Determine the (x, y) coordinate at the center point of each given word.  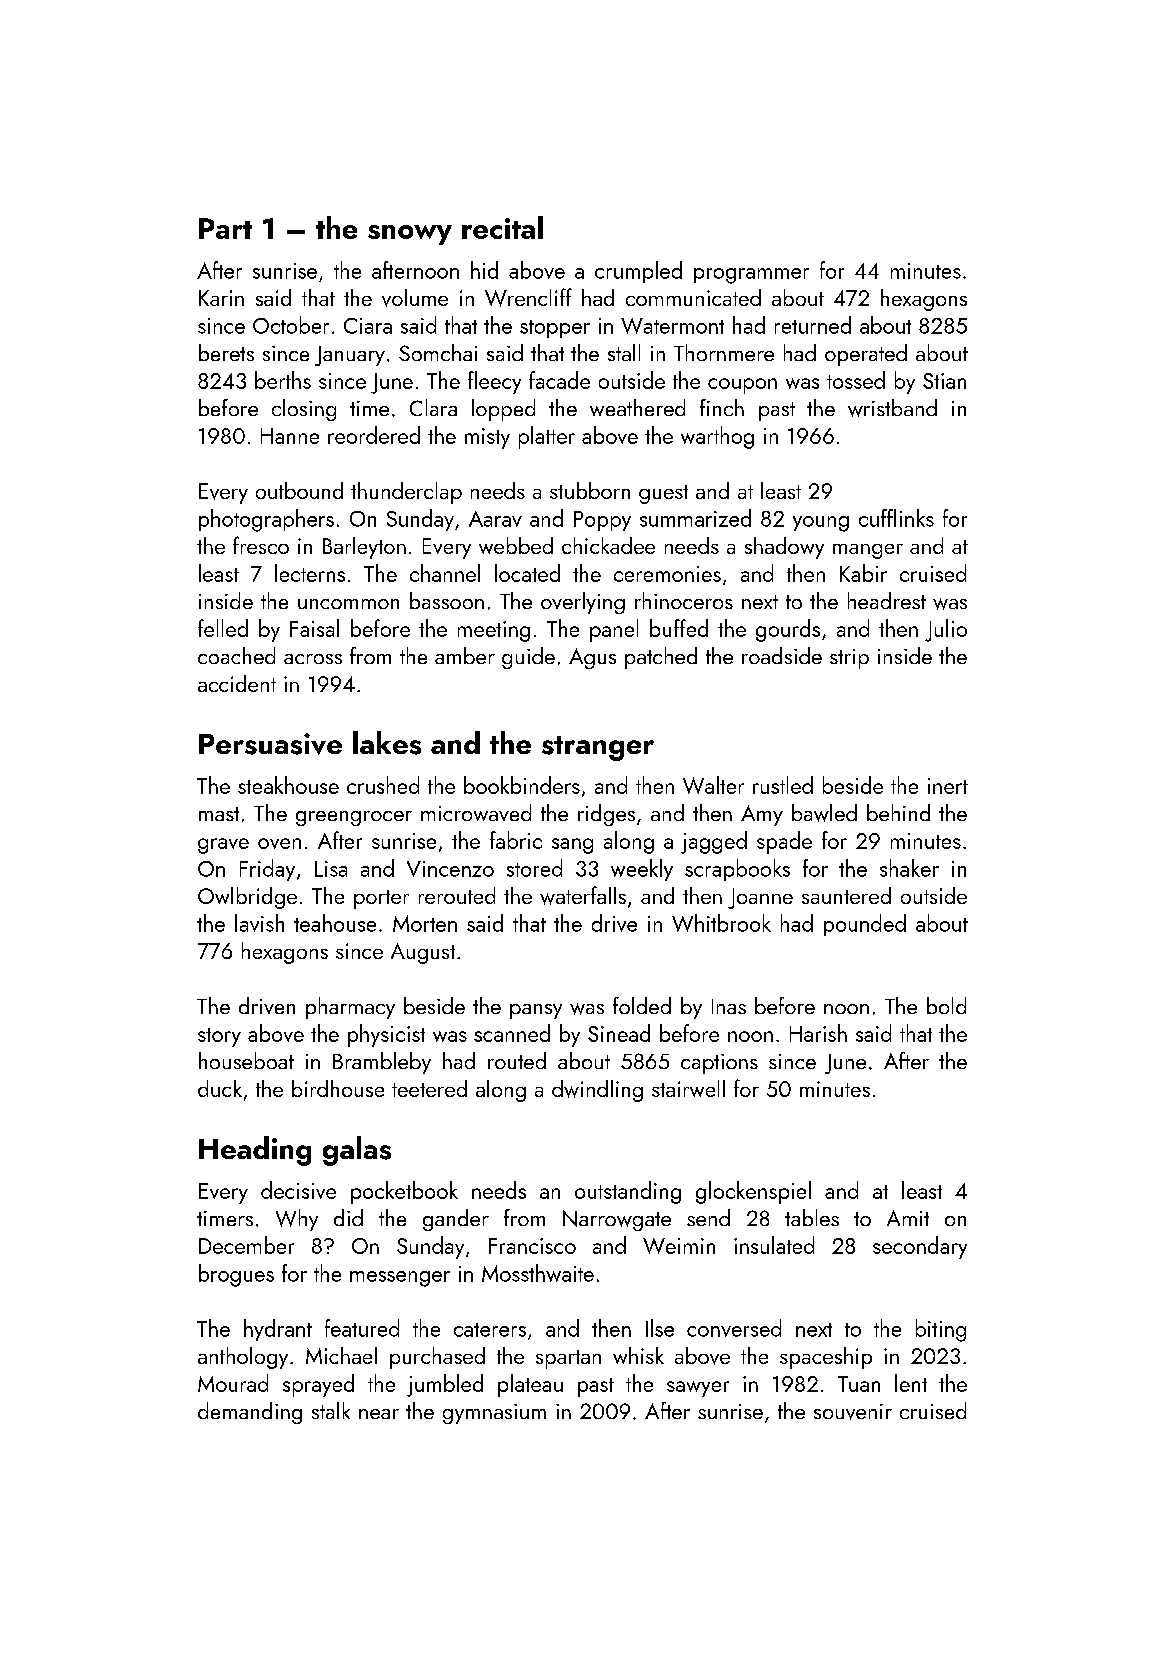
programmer (751, 276)
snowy (410, 235)
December (246, 1245)
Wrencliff (528, 297)
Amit (908, 1218)
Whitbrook (721, 923)
